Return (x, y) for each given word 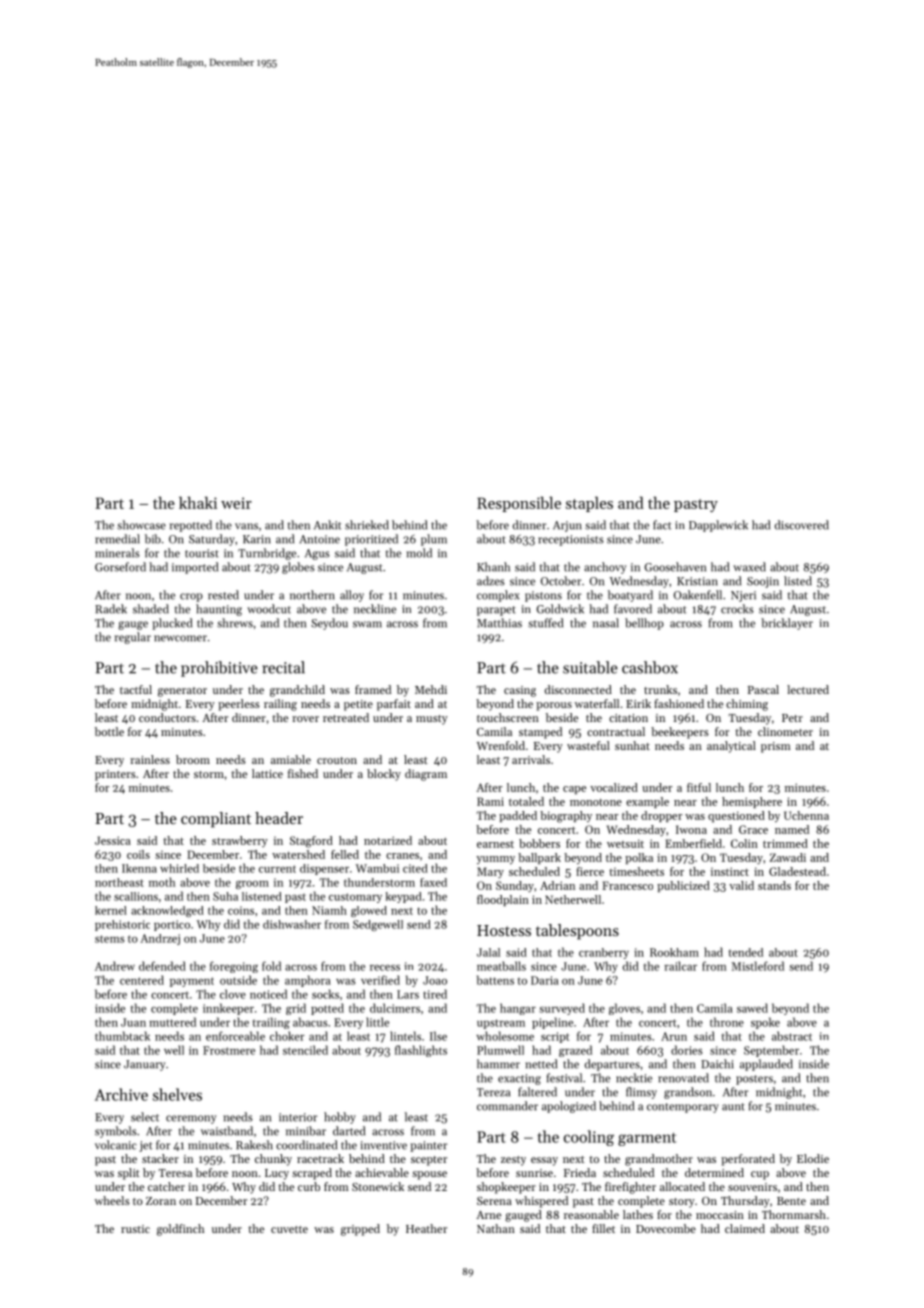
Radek (111, 609)
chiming (747, 705)
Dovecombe (666, 1228)
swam (367, 624)
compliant (216, 820)
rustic (135, 1229)
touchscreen (508, 717)
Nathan (496, 1228)
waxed (749, 567)
